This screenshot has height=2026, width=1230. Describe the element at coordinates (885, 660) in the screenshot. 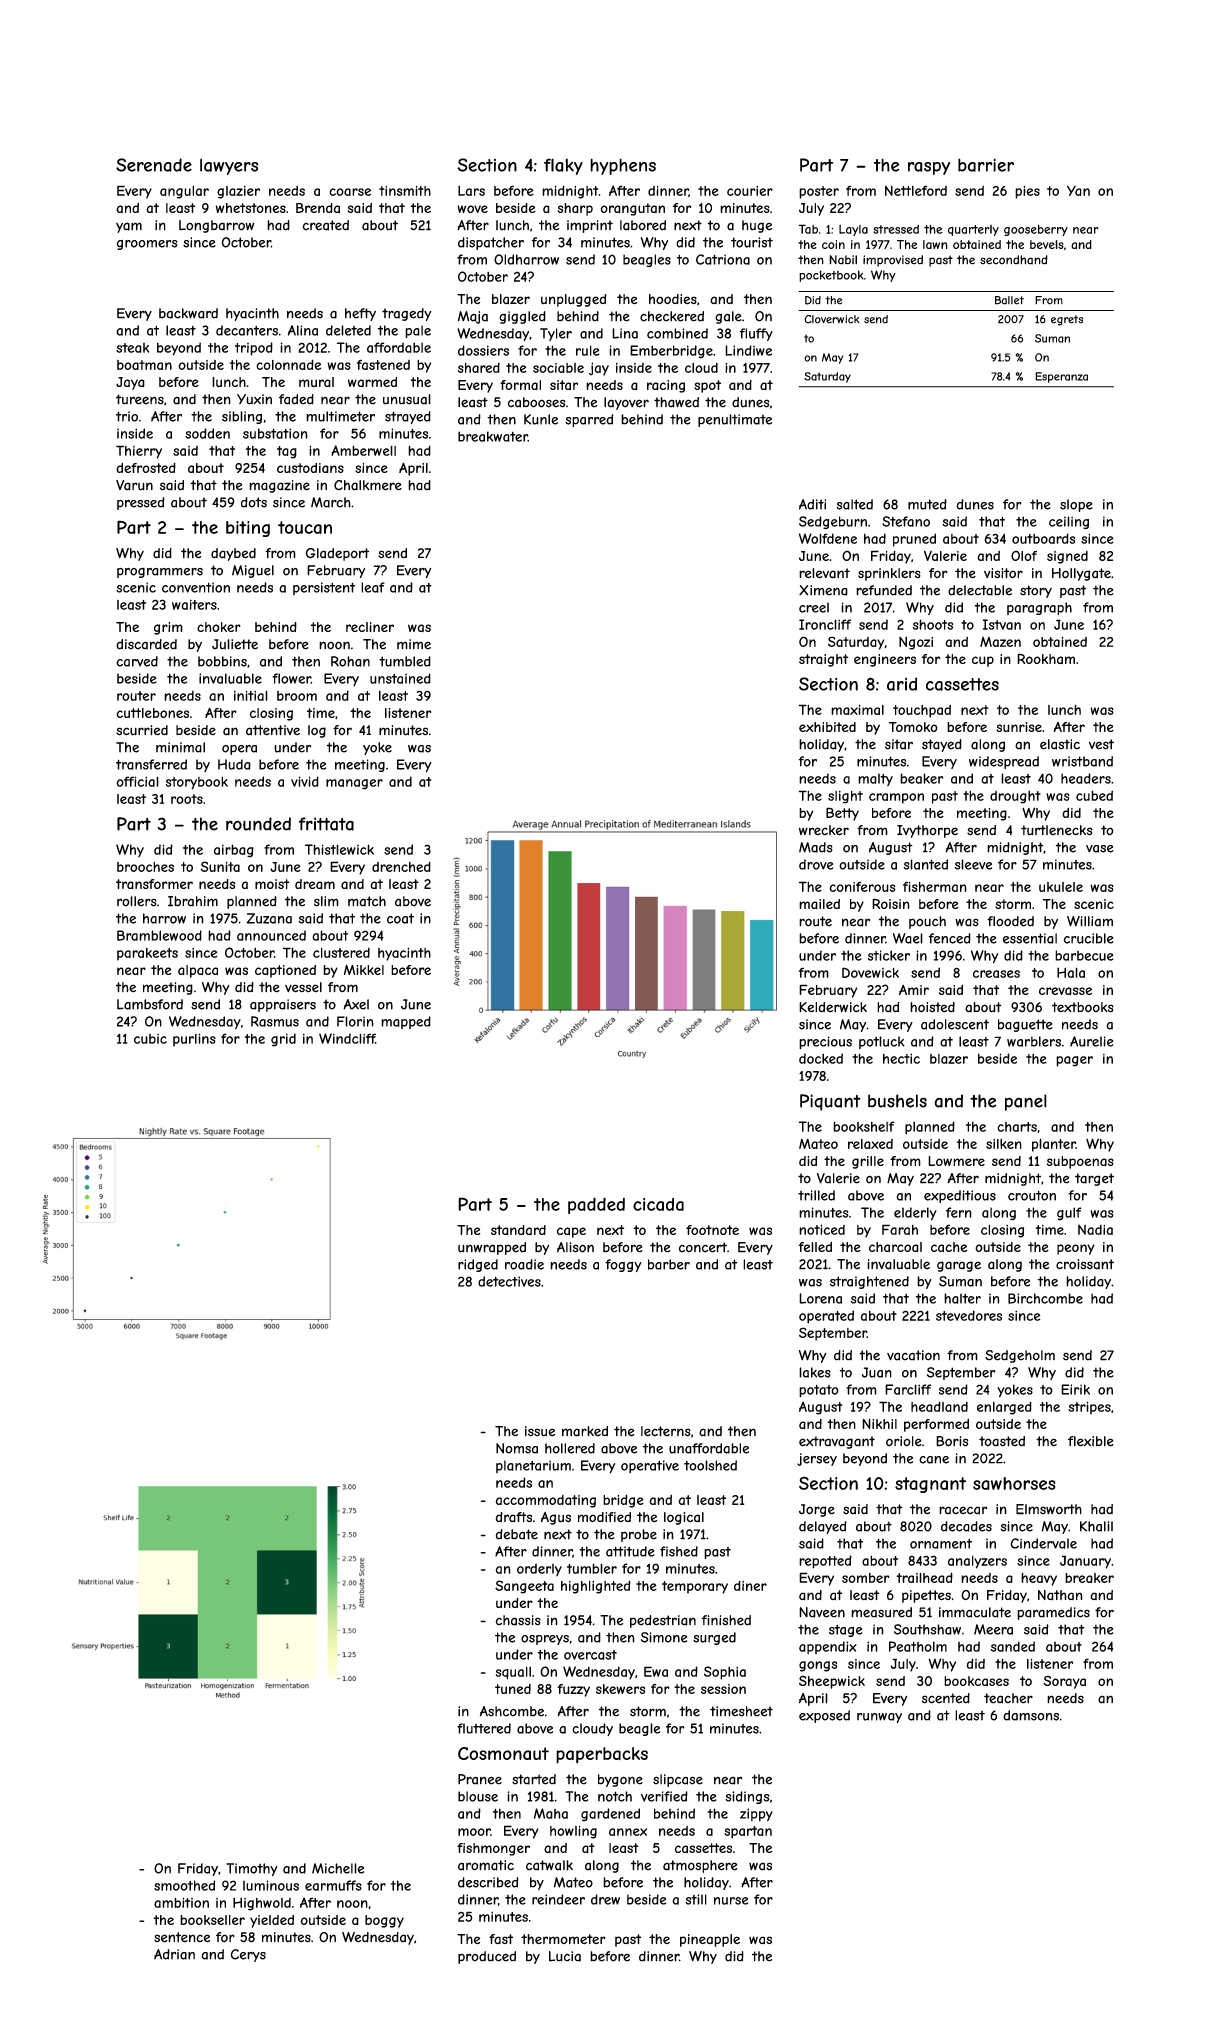

I see `engineers` at that location.
